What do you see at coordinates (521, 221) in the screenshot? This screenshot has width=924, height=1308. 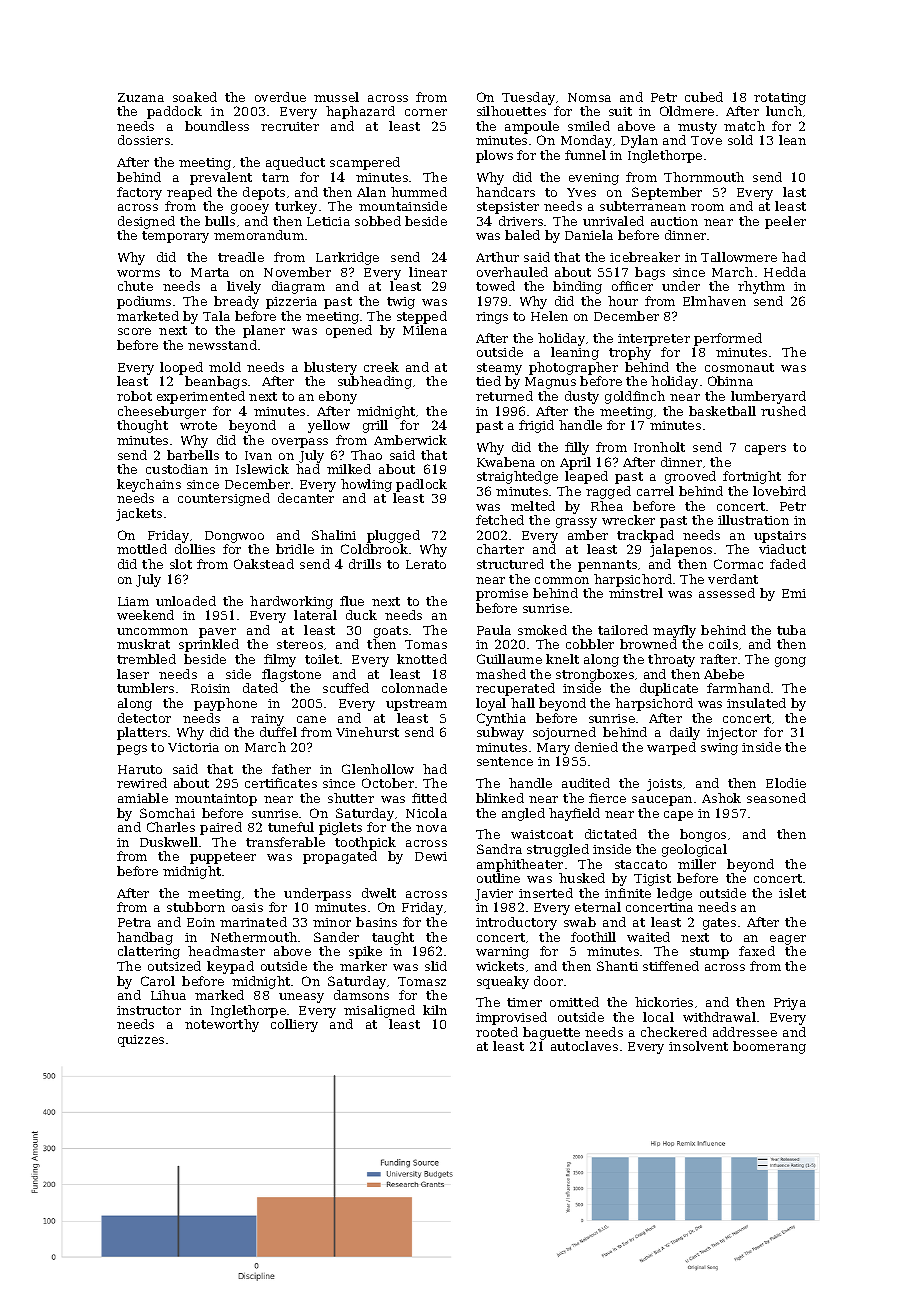 I see `drivers` at bounding box center [521, 221].
